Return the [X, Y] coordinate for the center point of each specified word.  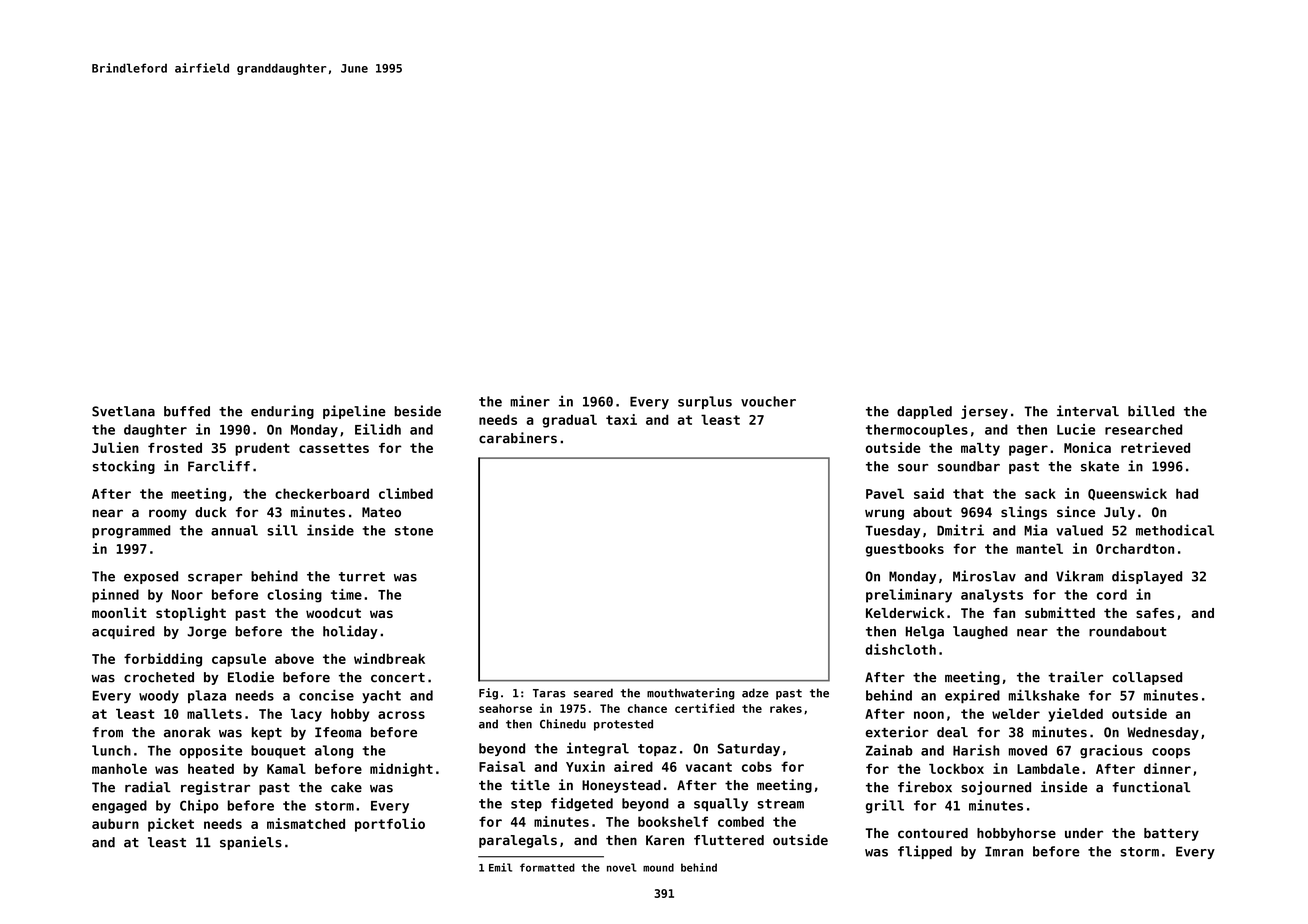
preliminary [909, 596]
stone [414, 531]
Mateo [381, 512]
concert [398, 678]
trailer [1075, 677]
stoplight [191, 614]
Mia [1035, 530]
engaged [119, 806]
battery [1171, 834]
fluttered [729, 840]
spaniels [251, 843]
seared [593, 693]
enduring [282, 412]
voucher [768, 401]
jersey [984, 412]
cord [1112, 594]
